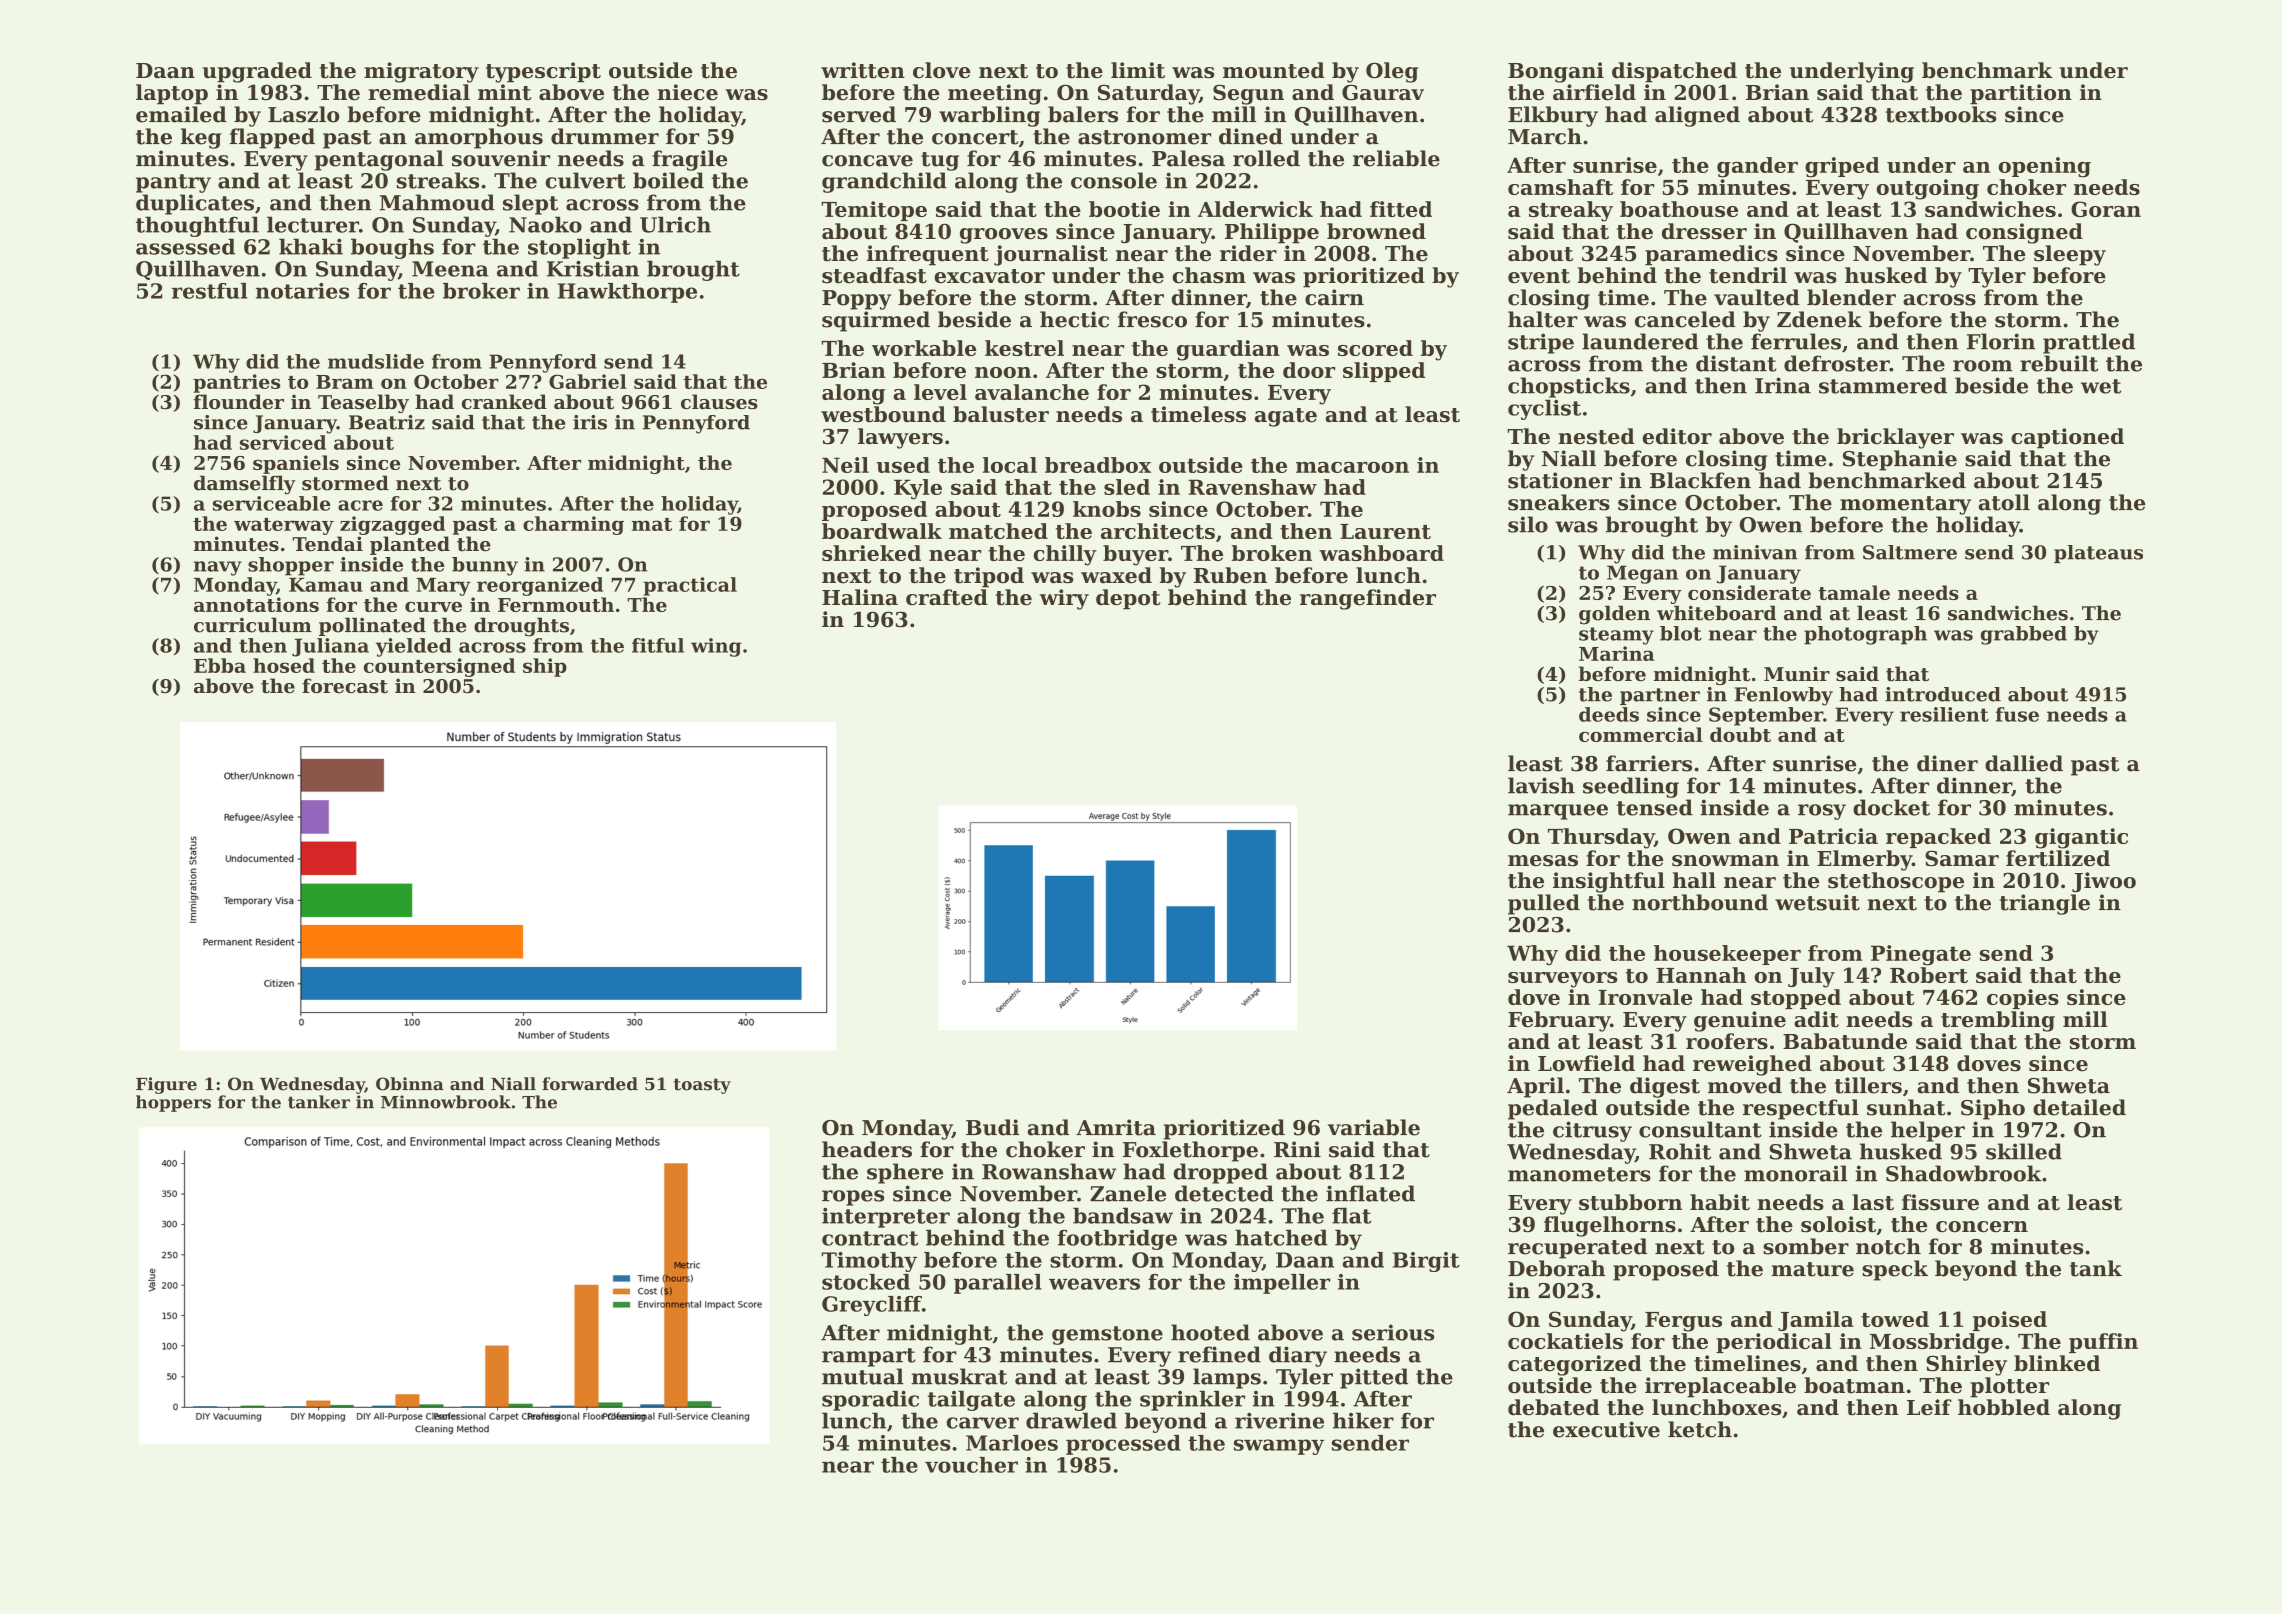  What do you see at coordinates (1982, 1227) in the screenshot?
I see `concern` at bounding box center [1982, 1227].
